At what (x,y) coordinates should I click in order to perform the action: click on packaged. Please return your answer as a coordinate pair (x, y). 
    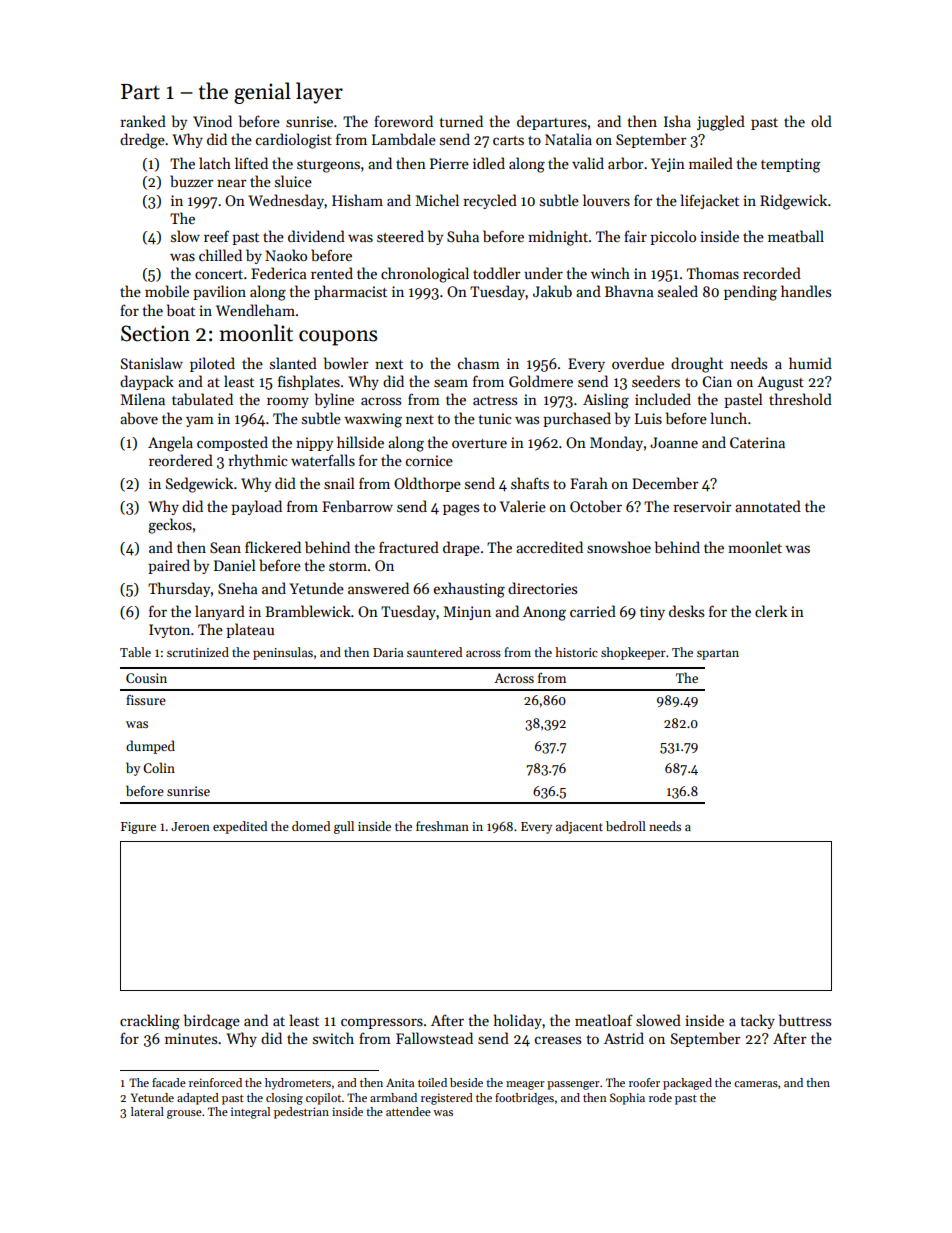
    Looking at the image, I should click on (687, 1084).
